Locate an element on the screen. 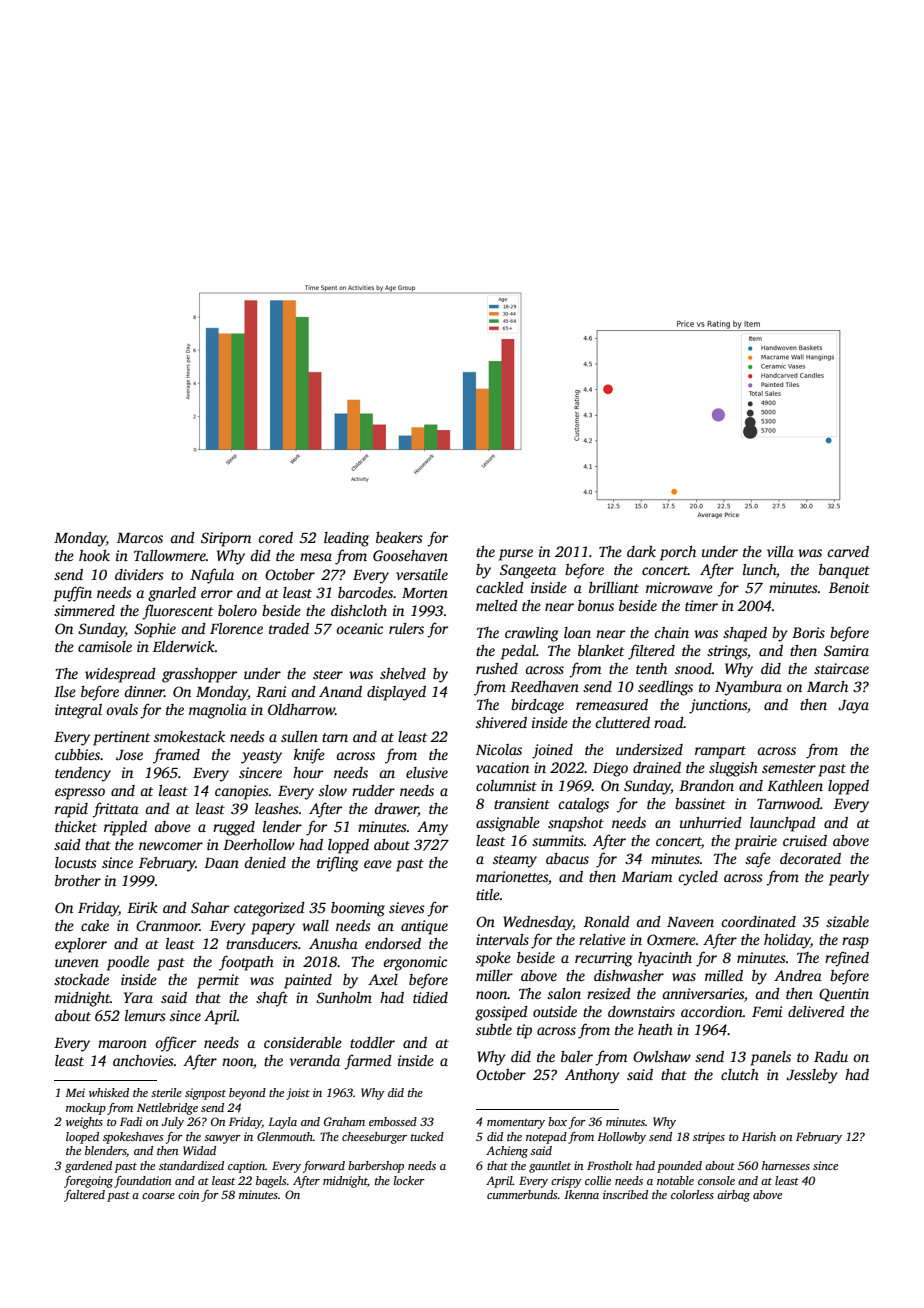 The width and height of the screenshot is (924, 1308). accordion is located at coordinates (712, 1011).
